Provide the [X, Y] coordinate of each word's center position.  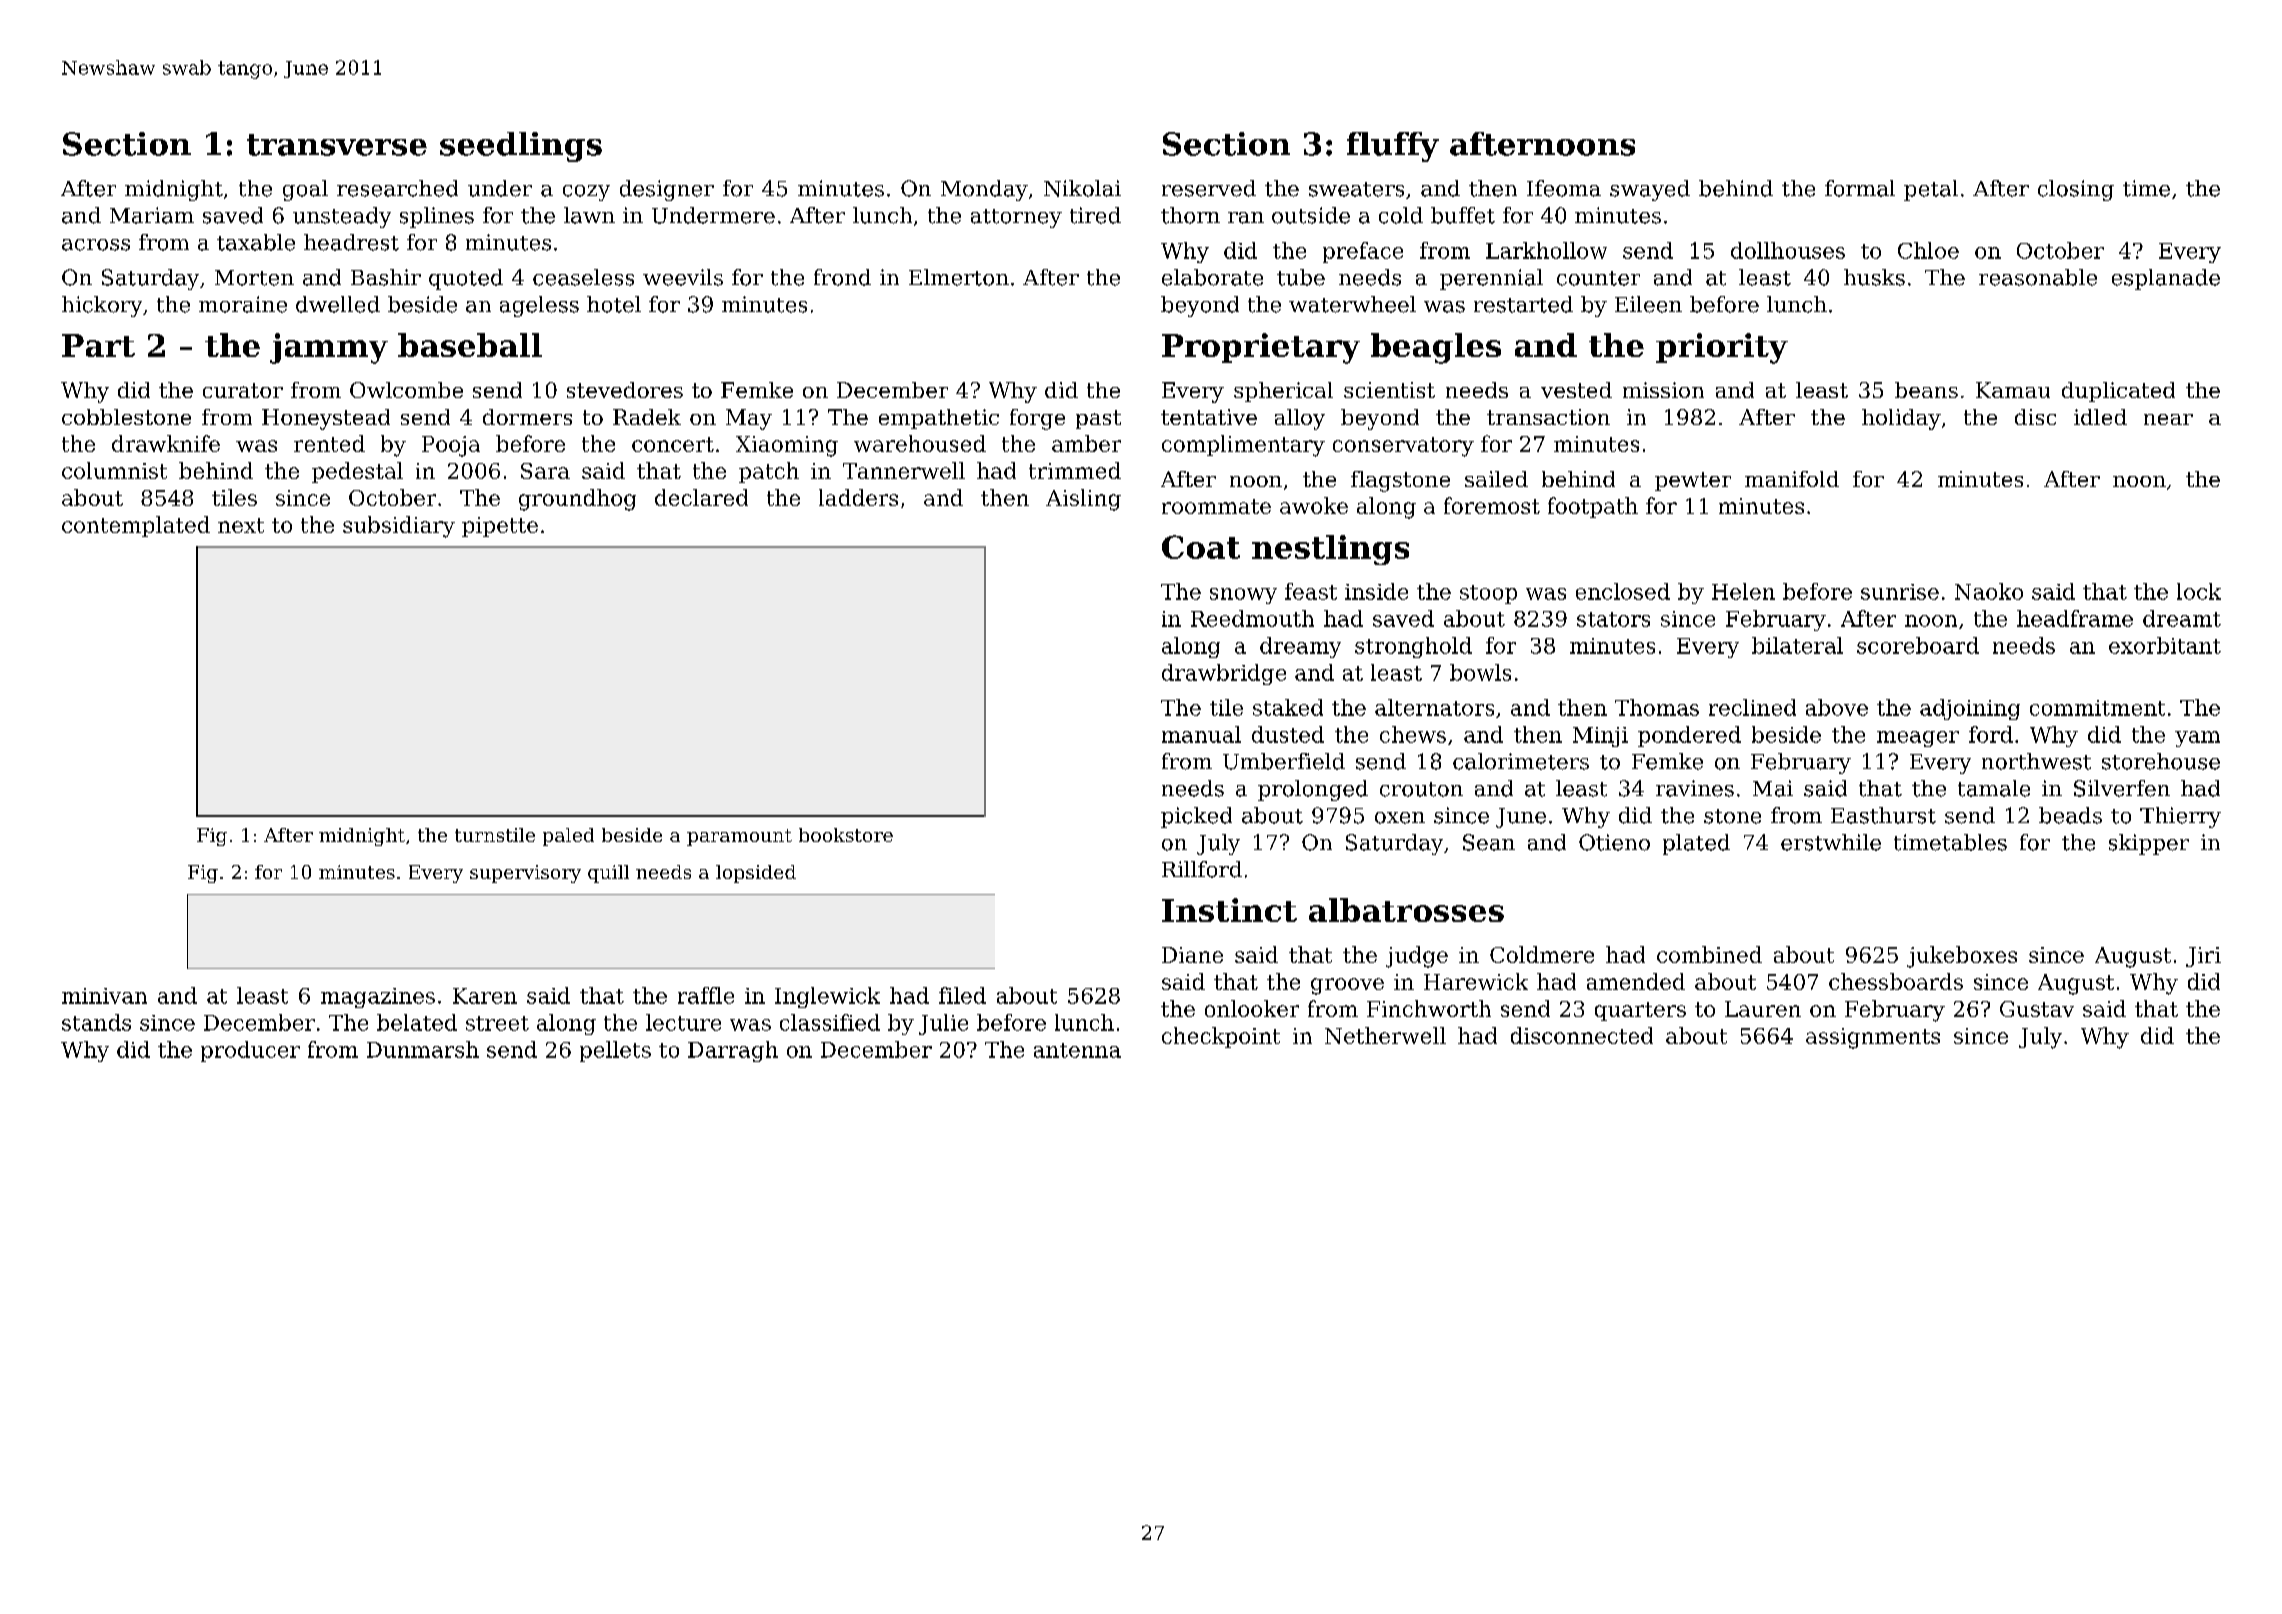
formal [1860, 188]
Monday [984, 190]
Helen [1743, 591]
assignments [1873, 1038]
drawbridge [1224, 674]
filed [962, 995]
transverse [337, 145]
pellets [615, 1051]
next [241, 525]
